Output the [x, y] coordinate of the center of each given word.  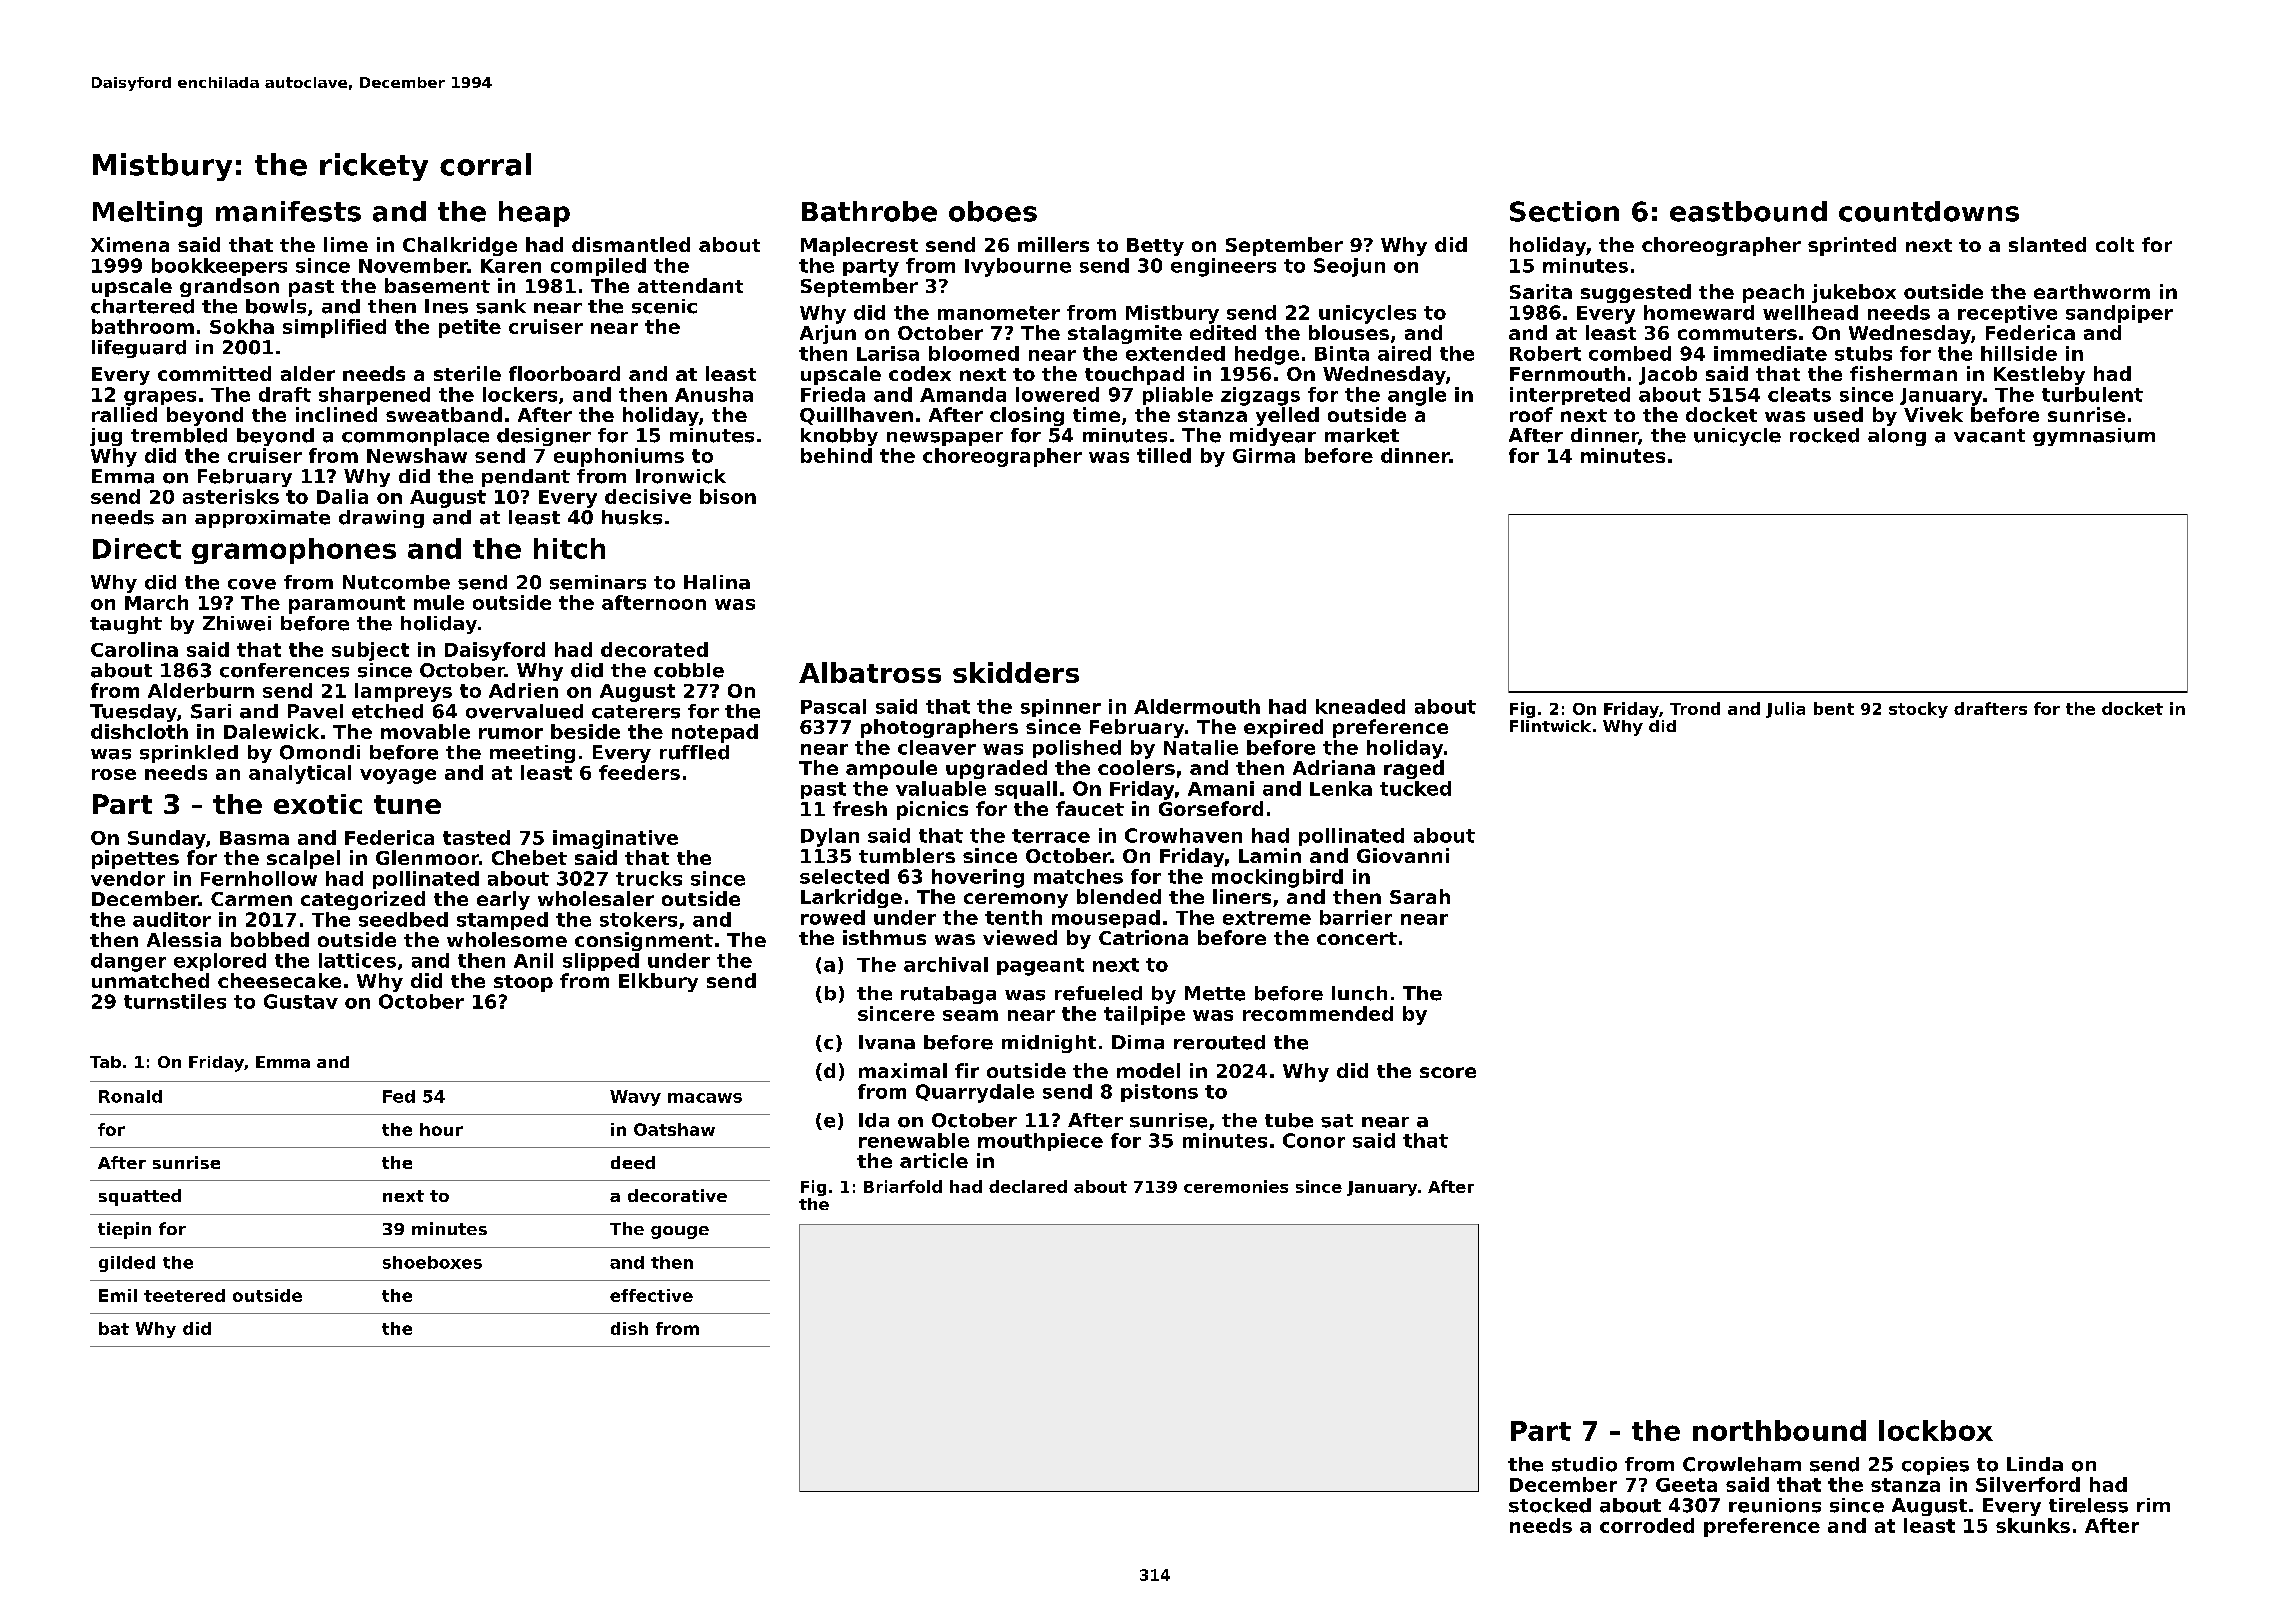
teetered [184, 1295]
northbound [1779, 1430]
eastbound [1748, 211]
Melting [147, 214]
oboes [993, 211]
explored [220, 962]
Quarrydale [975, 1093]
